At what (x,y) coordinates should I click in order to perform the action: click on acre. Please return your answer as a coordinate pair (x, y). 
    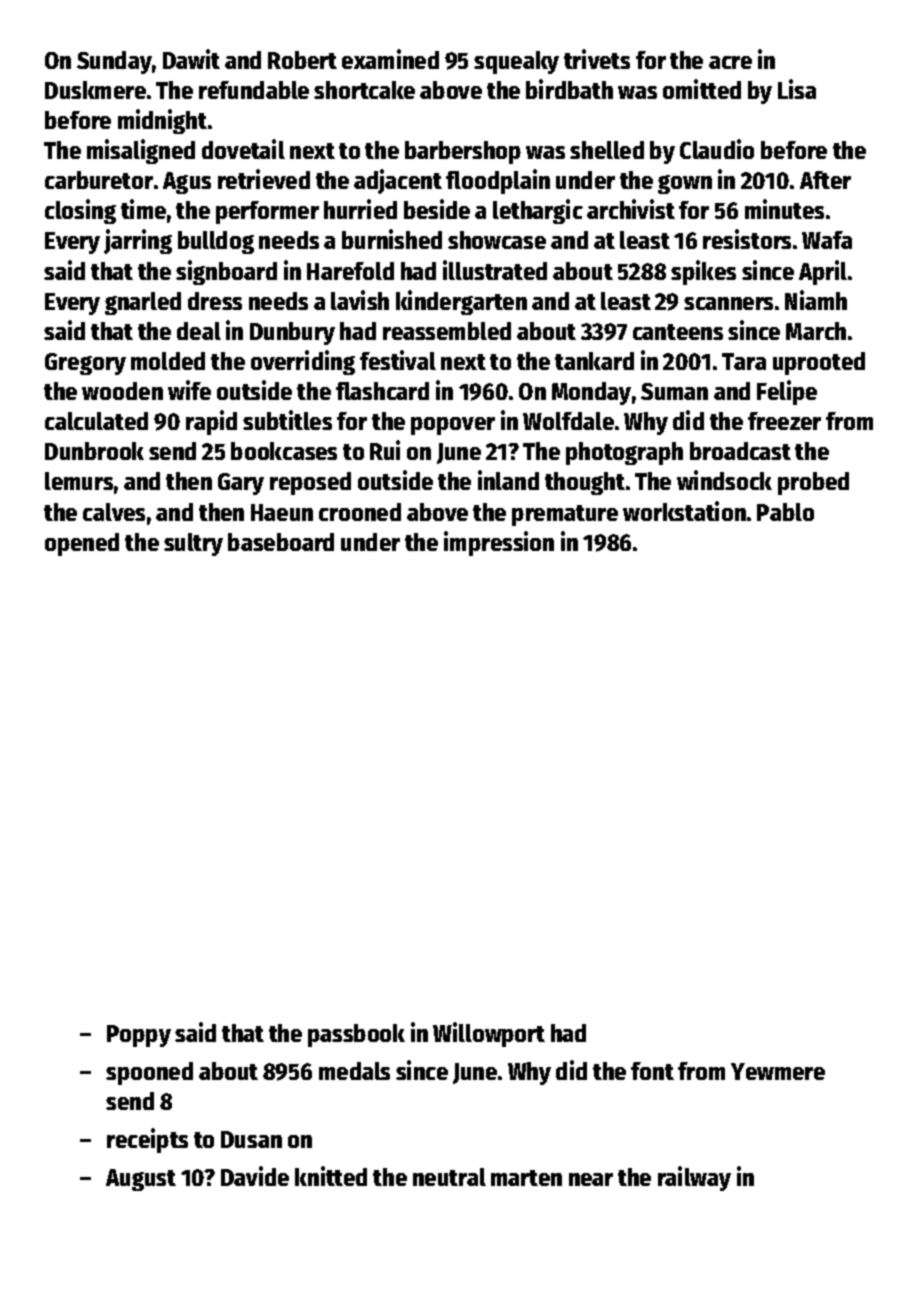
    Looking at the image, I should click on (730, 62).
